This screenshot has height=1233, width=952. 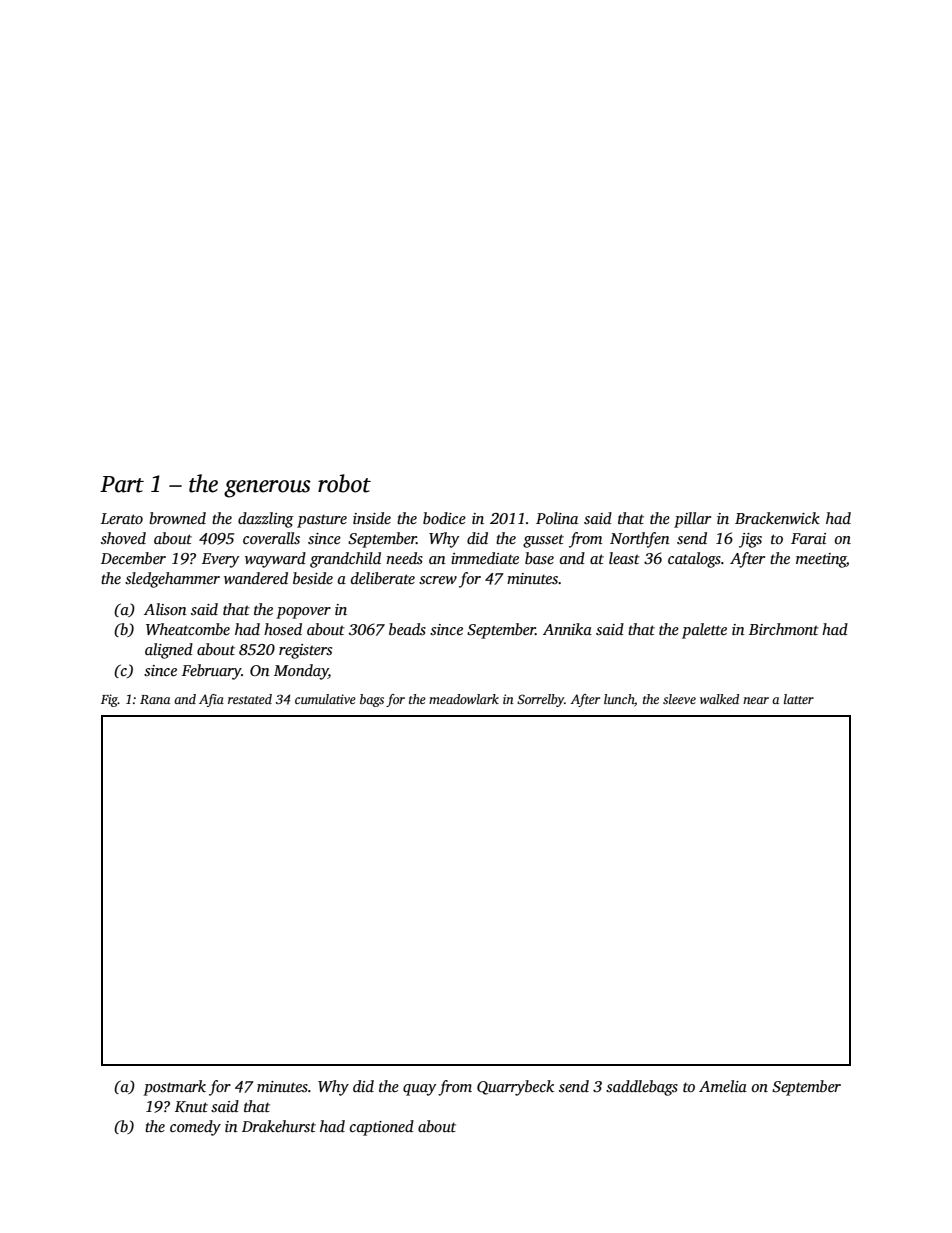 What do you see at coordinates (267, 489) in the screenshot?
I see `generous` at bounding box center [267, 489].
